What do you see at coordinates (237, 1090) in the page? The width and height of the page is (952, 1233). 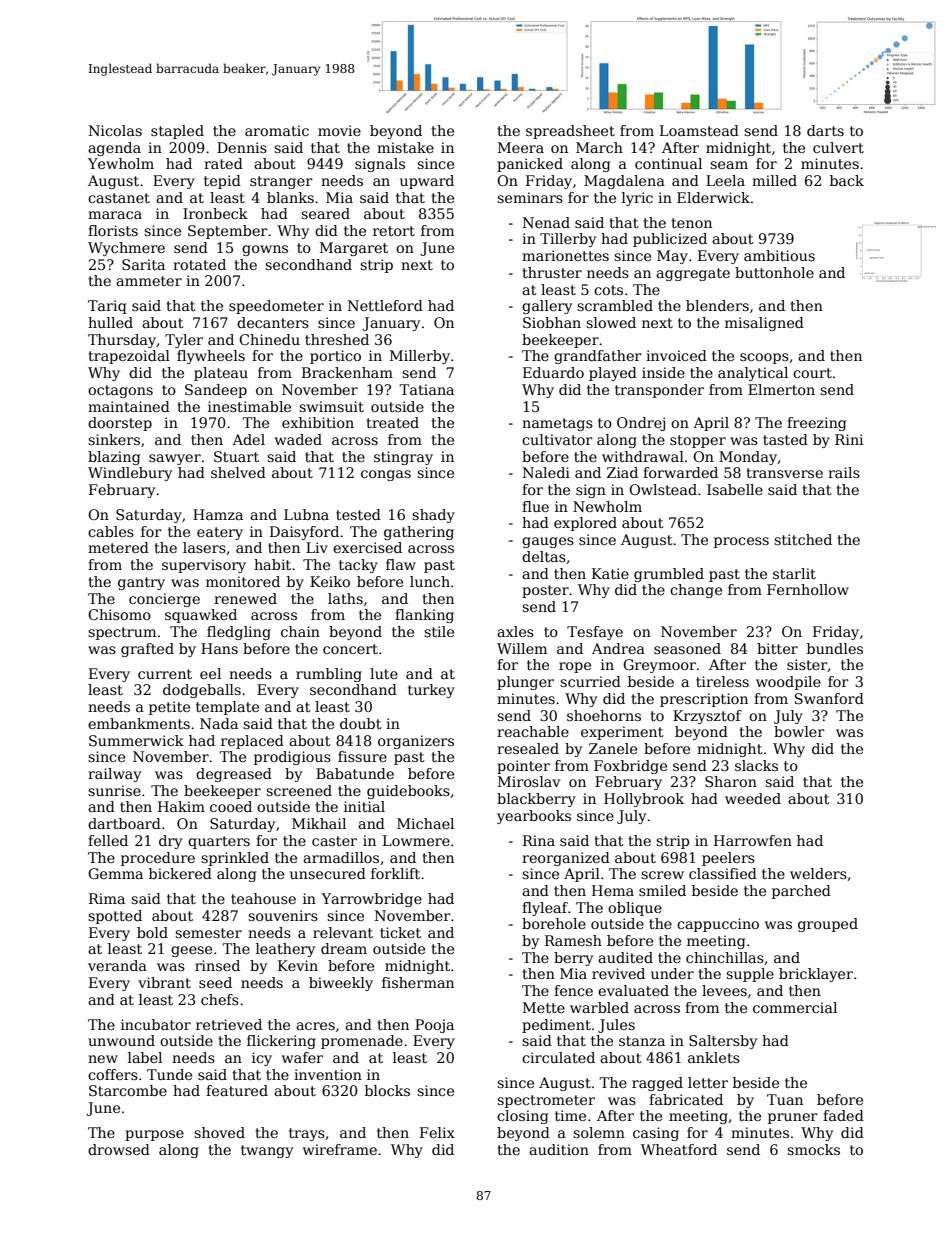 I see `featured` at bounding box center [237, 1090].
